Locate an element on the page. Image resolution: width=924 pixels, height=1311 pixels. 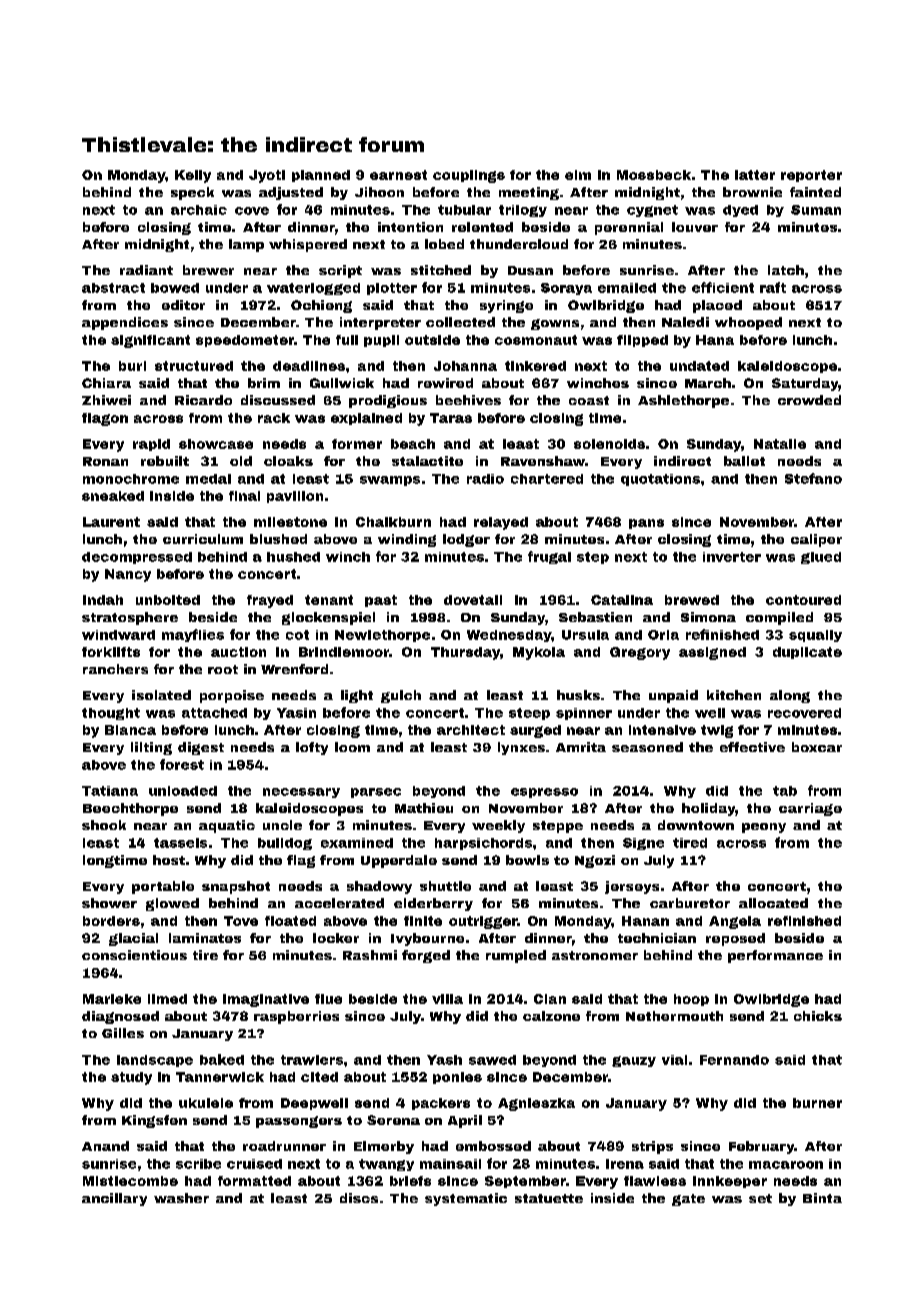
Natalie is located at coordinates (780, 444).
